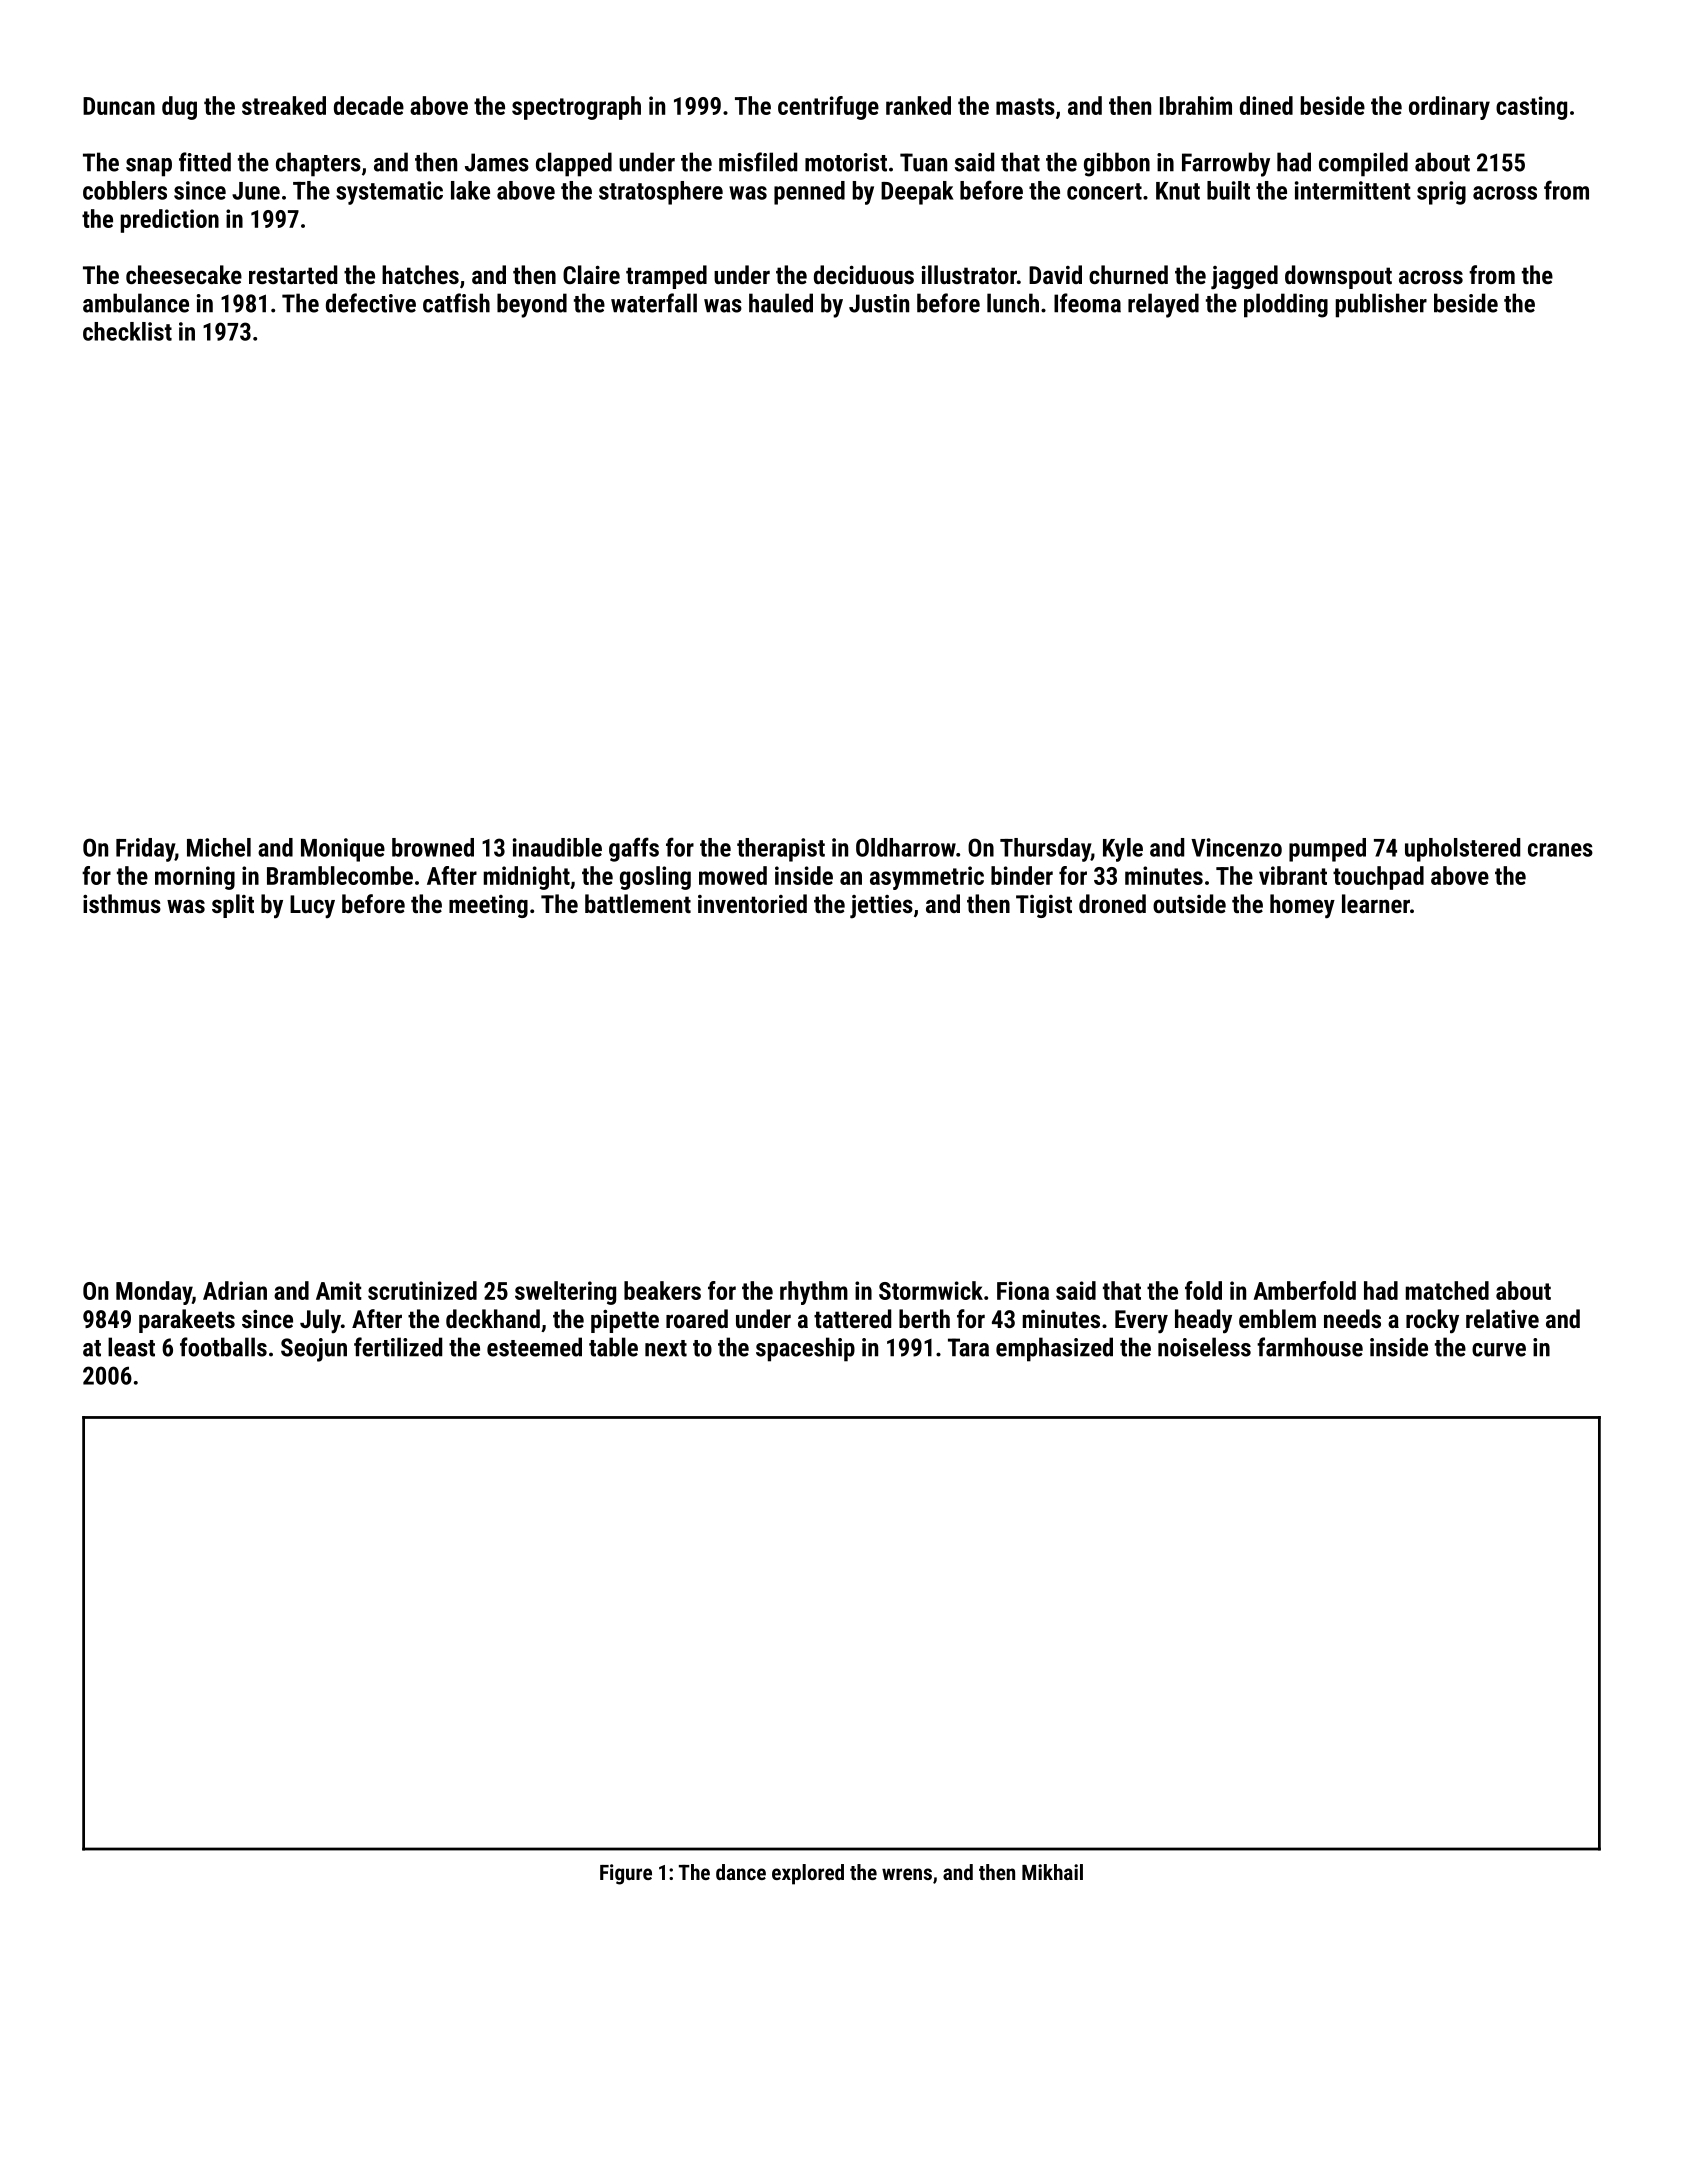 The image size is (1683, 2178). Describe the element at coordinates (906, 847) in the screenshot. I see `Oldharrow` at that location.
